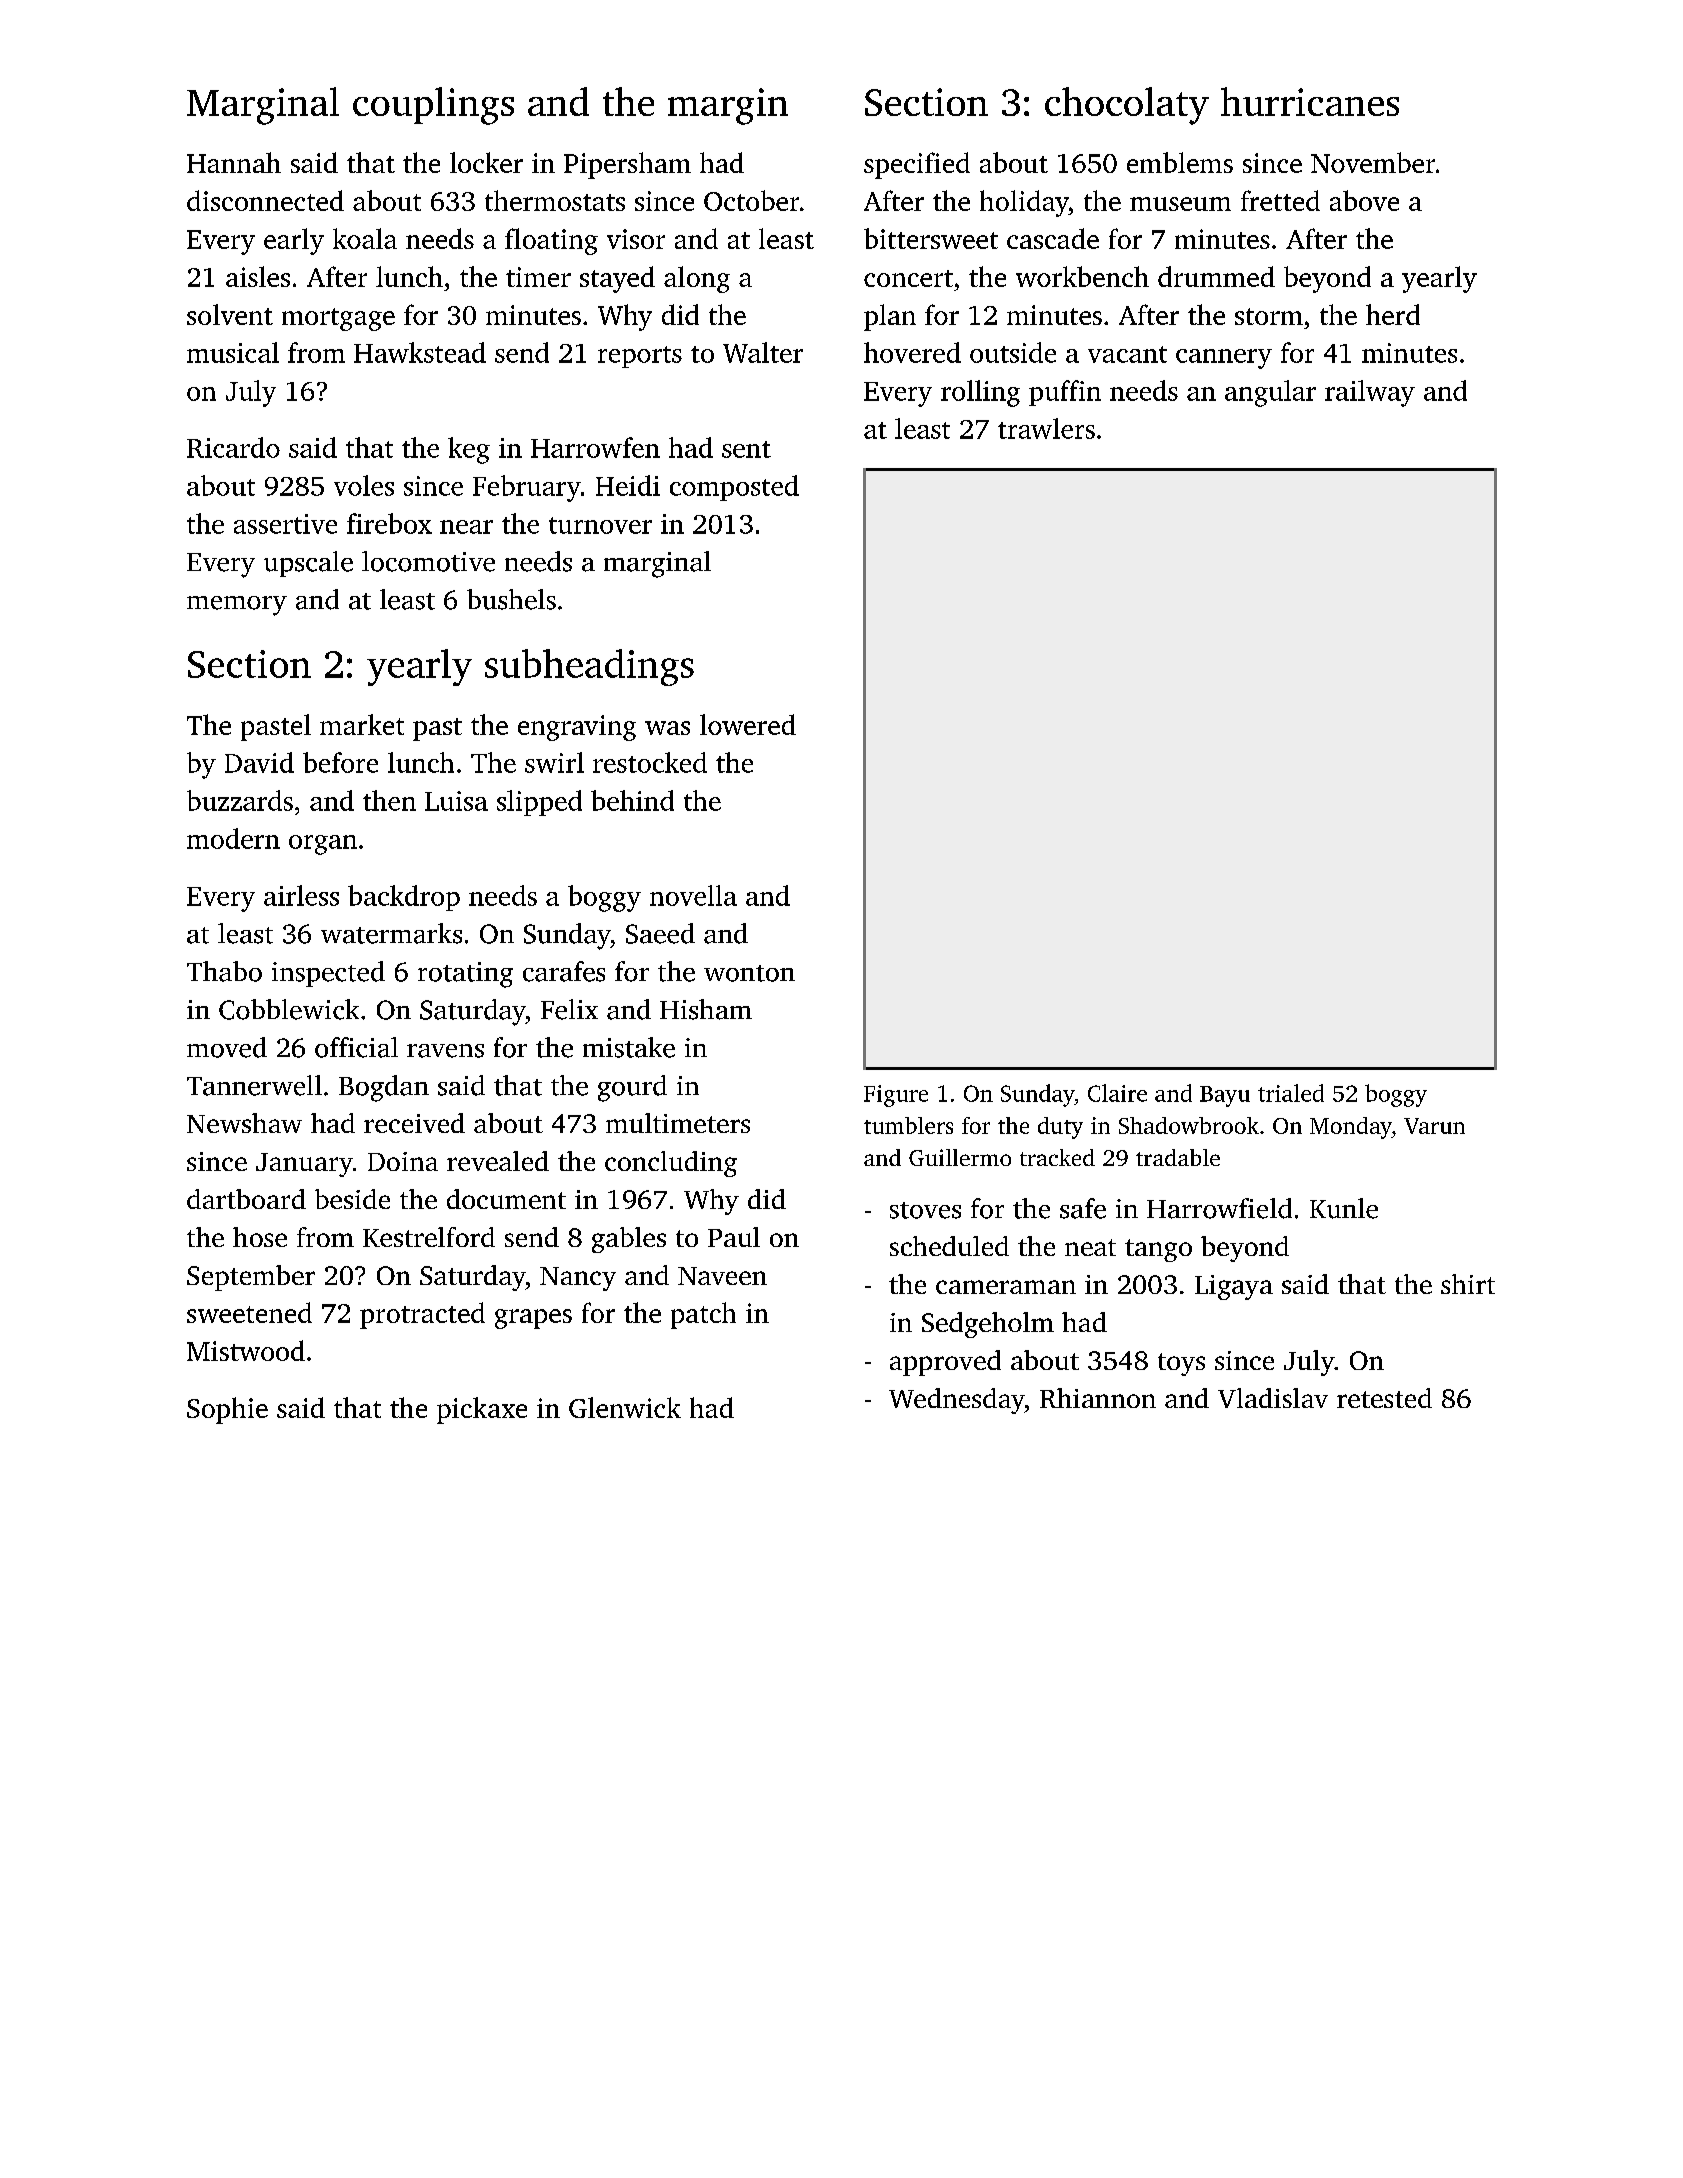 This page has width=1683, height=2178. Describe the element at coordinates (1269, 316) in the page. I see `storm` at that location.
